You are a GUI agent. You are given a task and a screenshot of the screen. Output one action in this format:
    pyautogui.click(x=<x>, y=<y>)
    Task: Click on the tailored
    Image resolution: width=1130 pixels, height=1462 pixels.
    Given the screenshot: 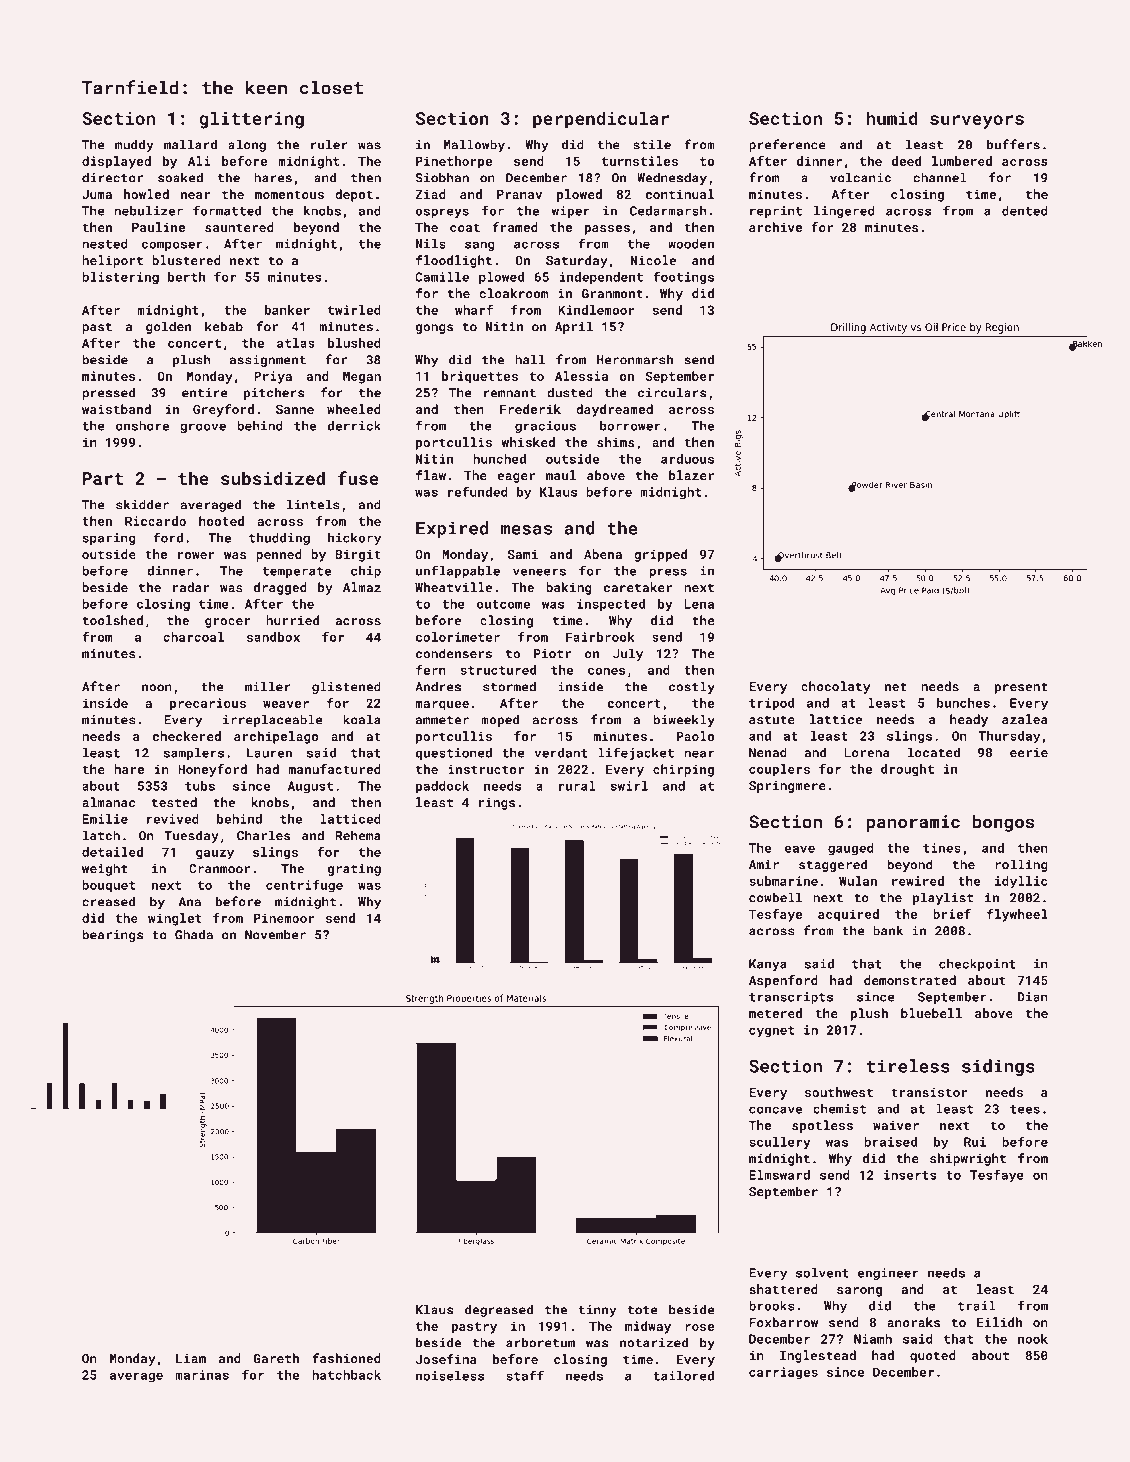 What is the action you would take?
    pyautogui.click(x=683, y=1376)
